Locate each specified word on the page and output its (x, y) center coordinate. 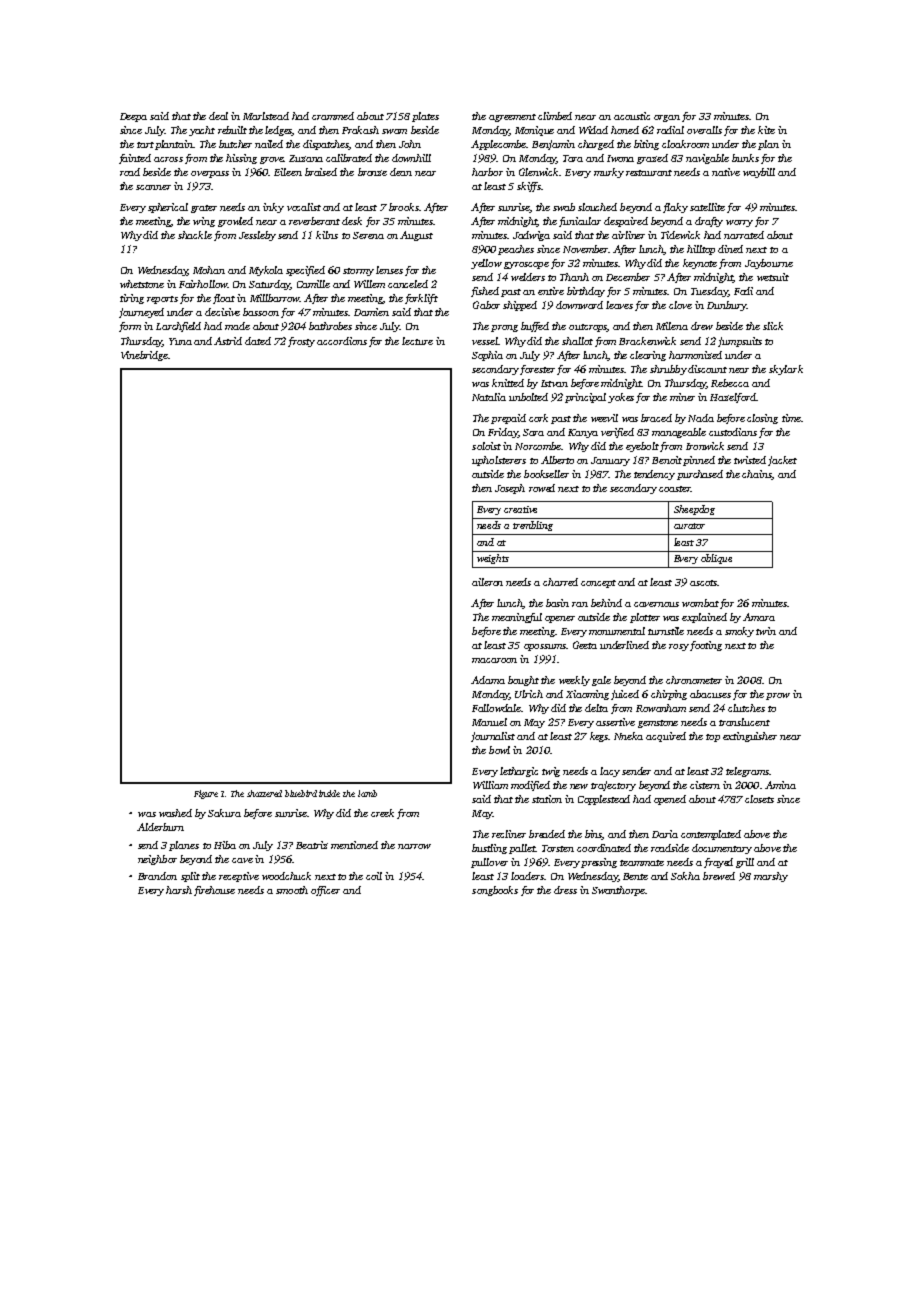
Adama (488, 680)
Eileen (288, 172)
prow (778, 696)
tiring (132, 299)
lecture (417, 341)
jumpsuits (740, 342)
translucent (744, 722)
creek (382, 813)
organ (667, 118)
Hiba (225, 845)
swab (564, 207)
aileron (487, 582)
